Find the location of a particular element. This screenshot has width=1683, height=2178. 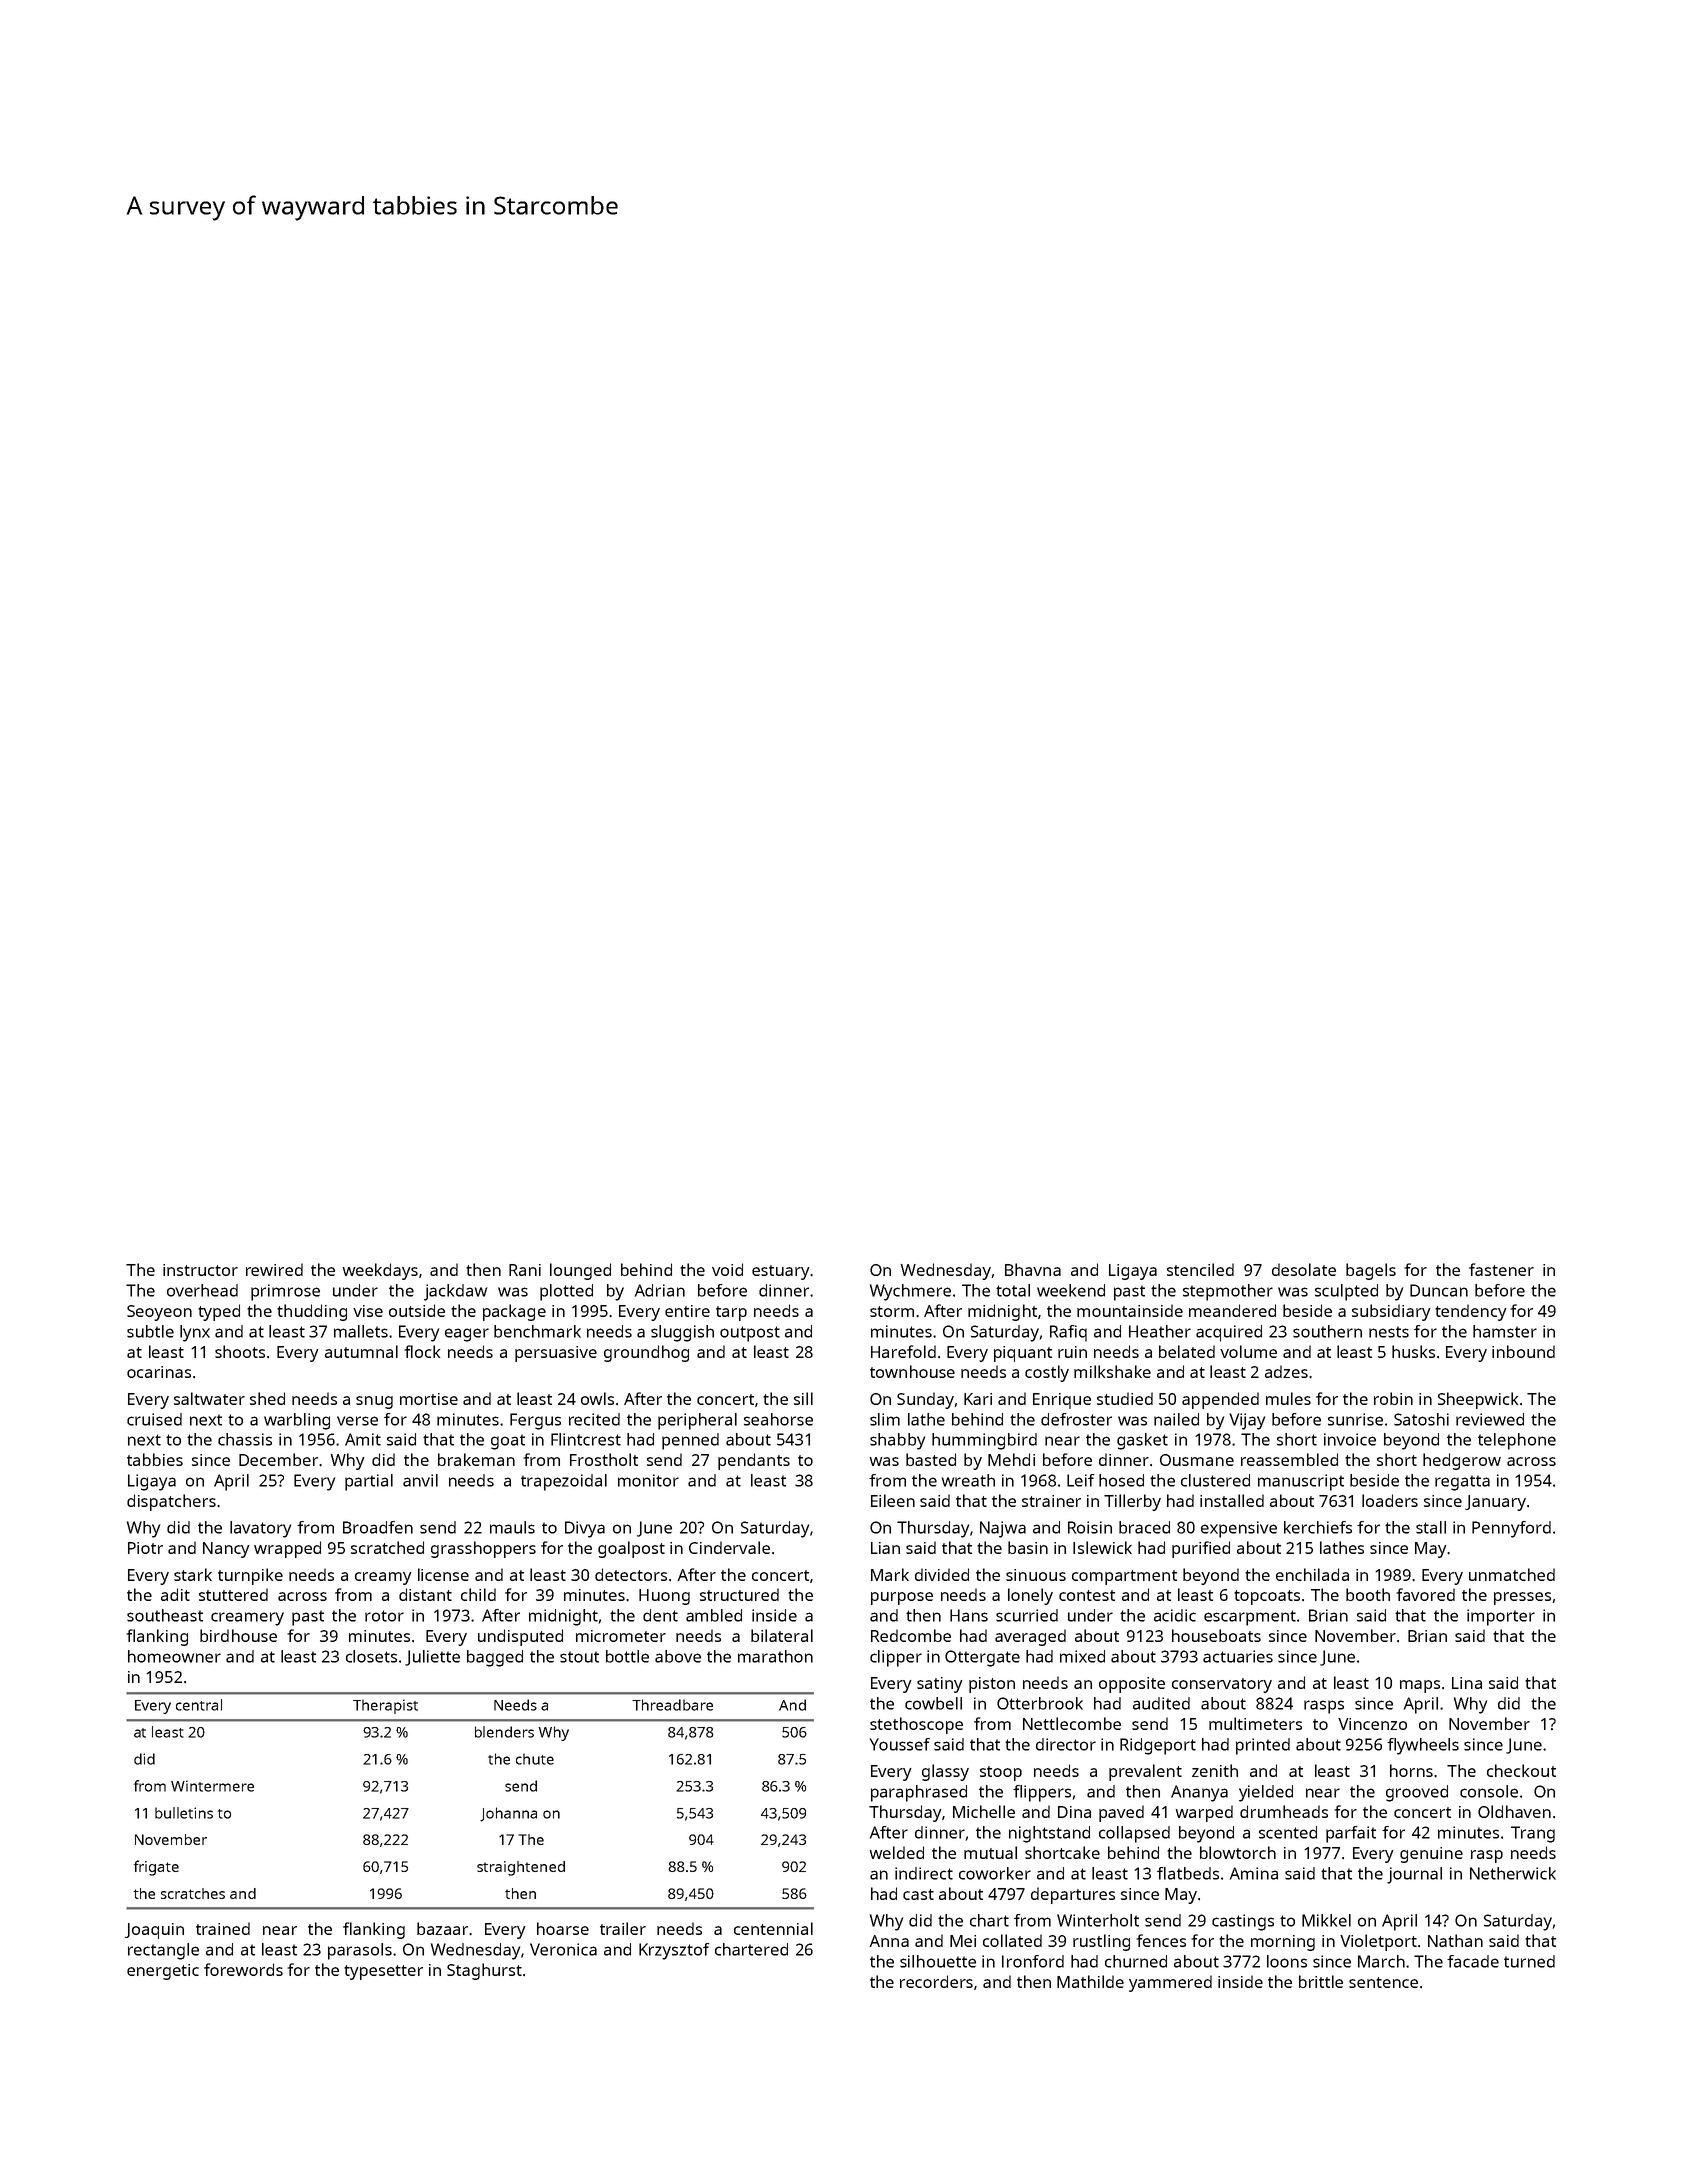

importer is located at coordinates (1501, 1617).
